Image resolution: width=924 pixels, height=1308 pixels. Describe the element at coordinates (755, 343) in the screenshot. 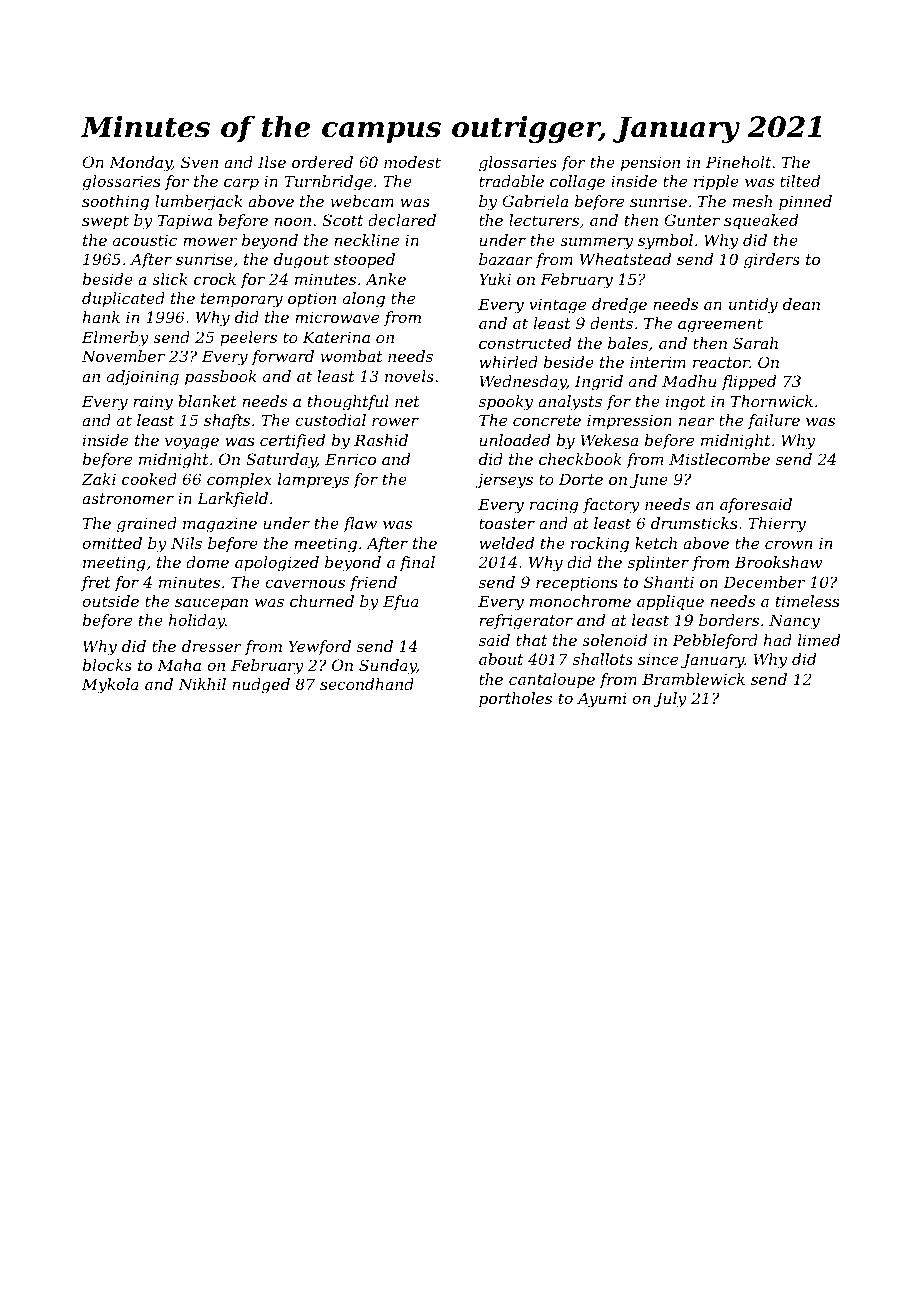

I see `Sarah` at that location.
